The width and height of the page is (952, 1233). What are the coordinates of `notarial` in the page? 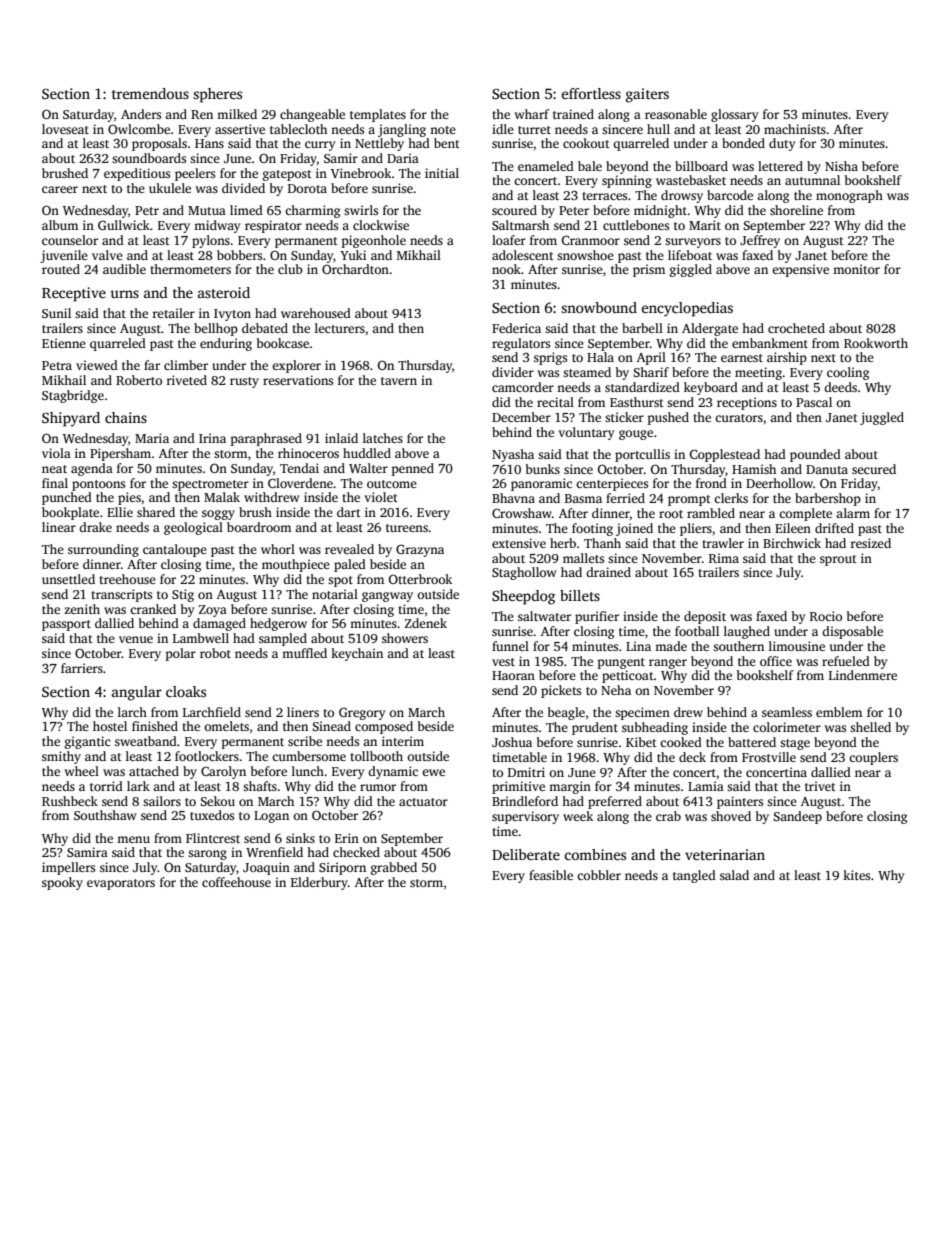 It's located at (335, 594).
